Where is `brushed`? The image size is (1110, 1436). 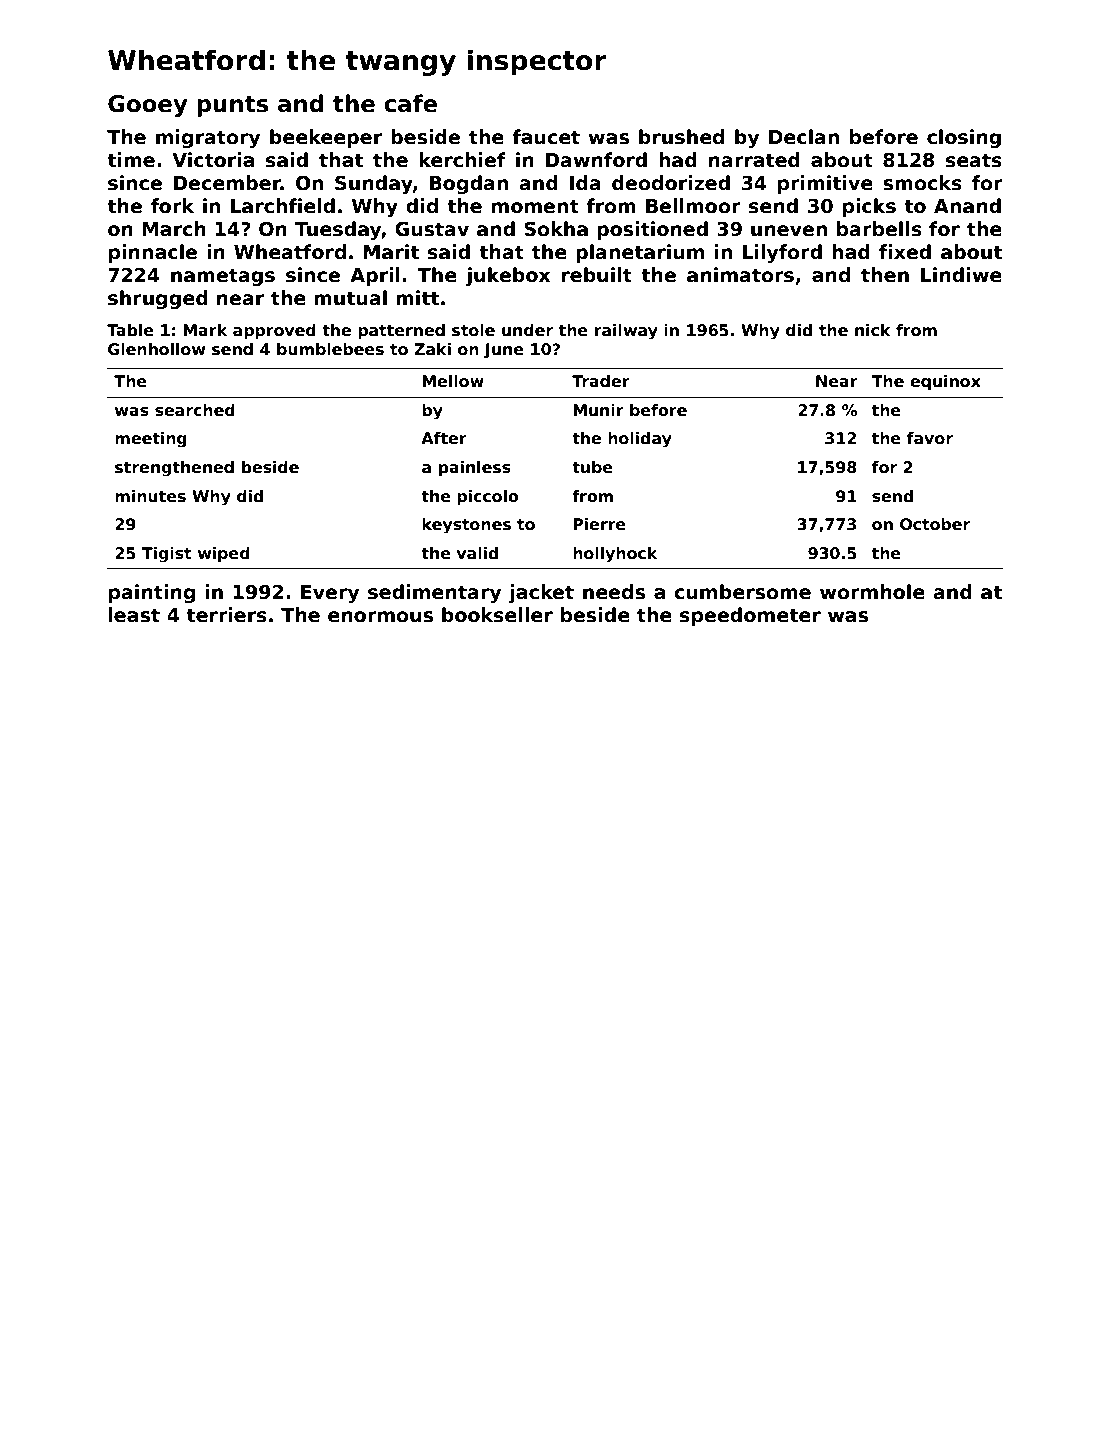 brushed is located at coordinates (681, 137).
